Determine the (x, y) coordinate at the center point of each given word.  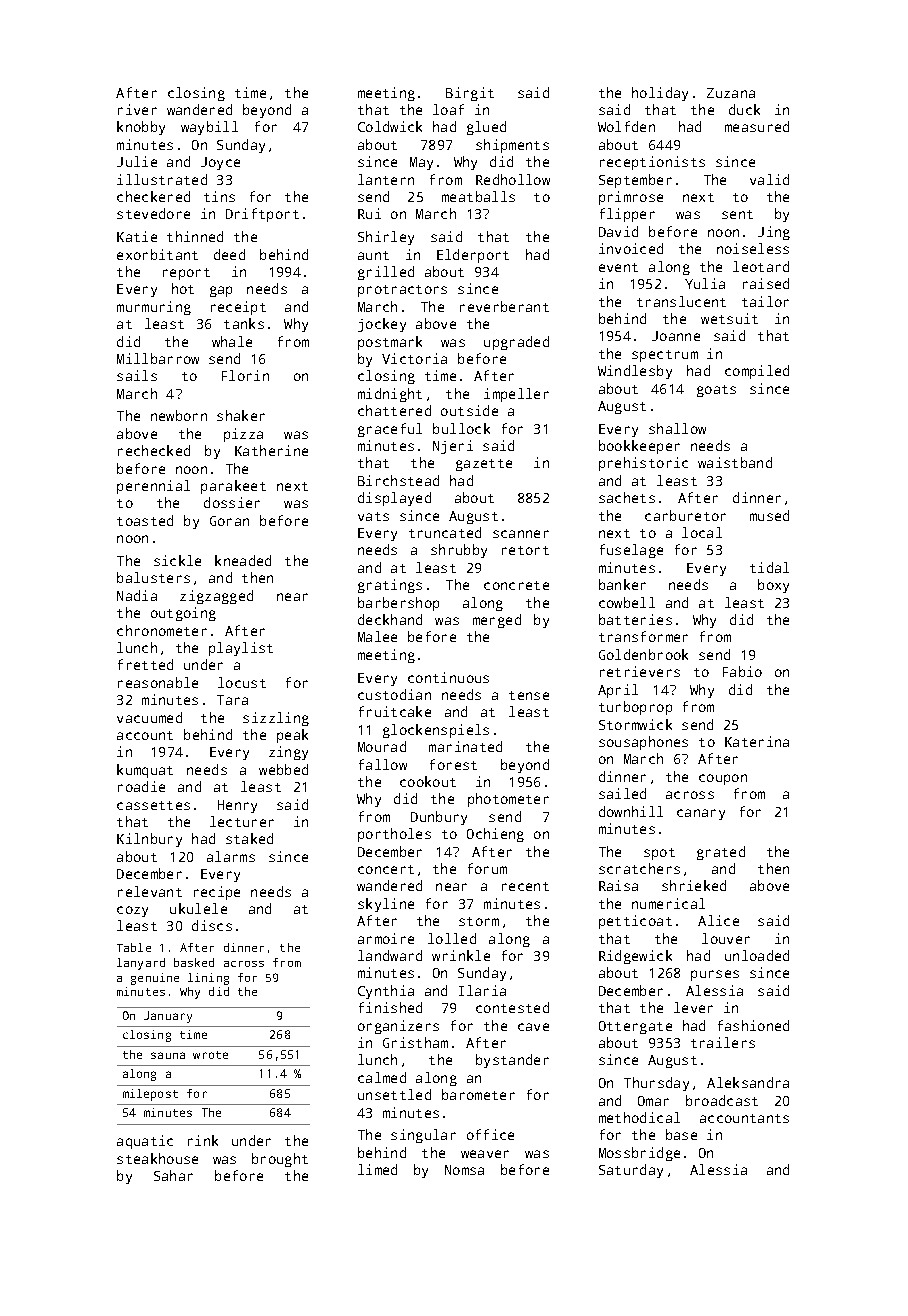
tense (529, 695)
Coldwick (390, 126)
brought (280, 1160)
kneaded (243, 560)
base (681, 1134)
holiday (660, 94)
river (137, 109)
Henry (237, 806)
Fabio (742, 671)
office (490, 1134)
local (702, 532)
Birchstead (398, 480)
